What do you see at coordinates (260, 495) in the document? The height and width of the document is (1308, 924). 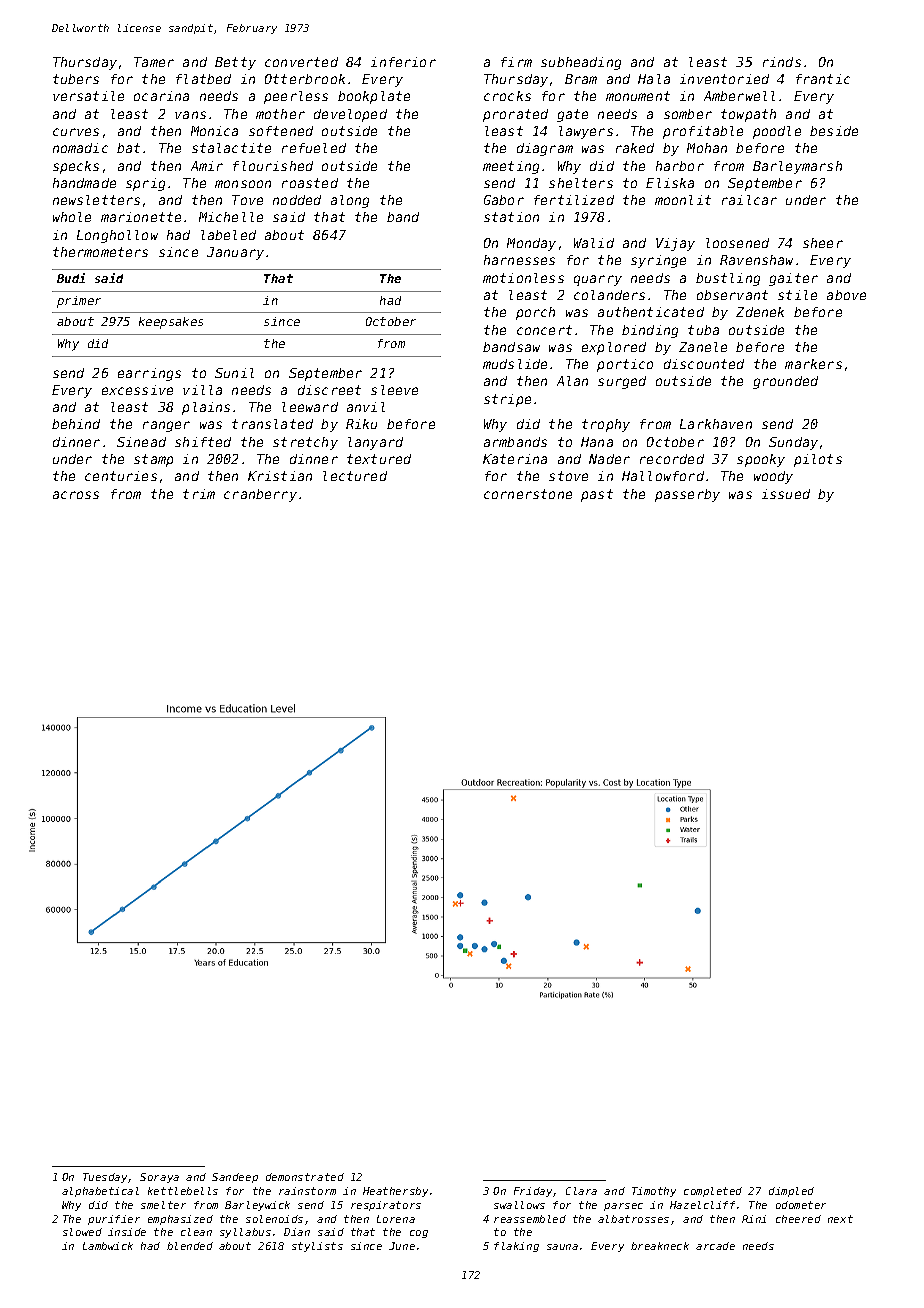 I see `cranberry` at bounding box center [260, 495].
